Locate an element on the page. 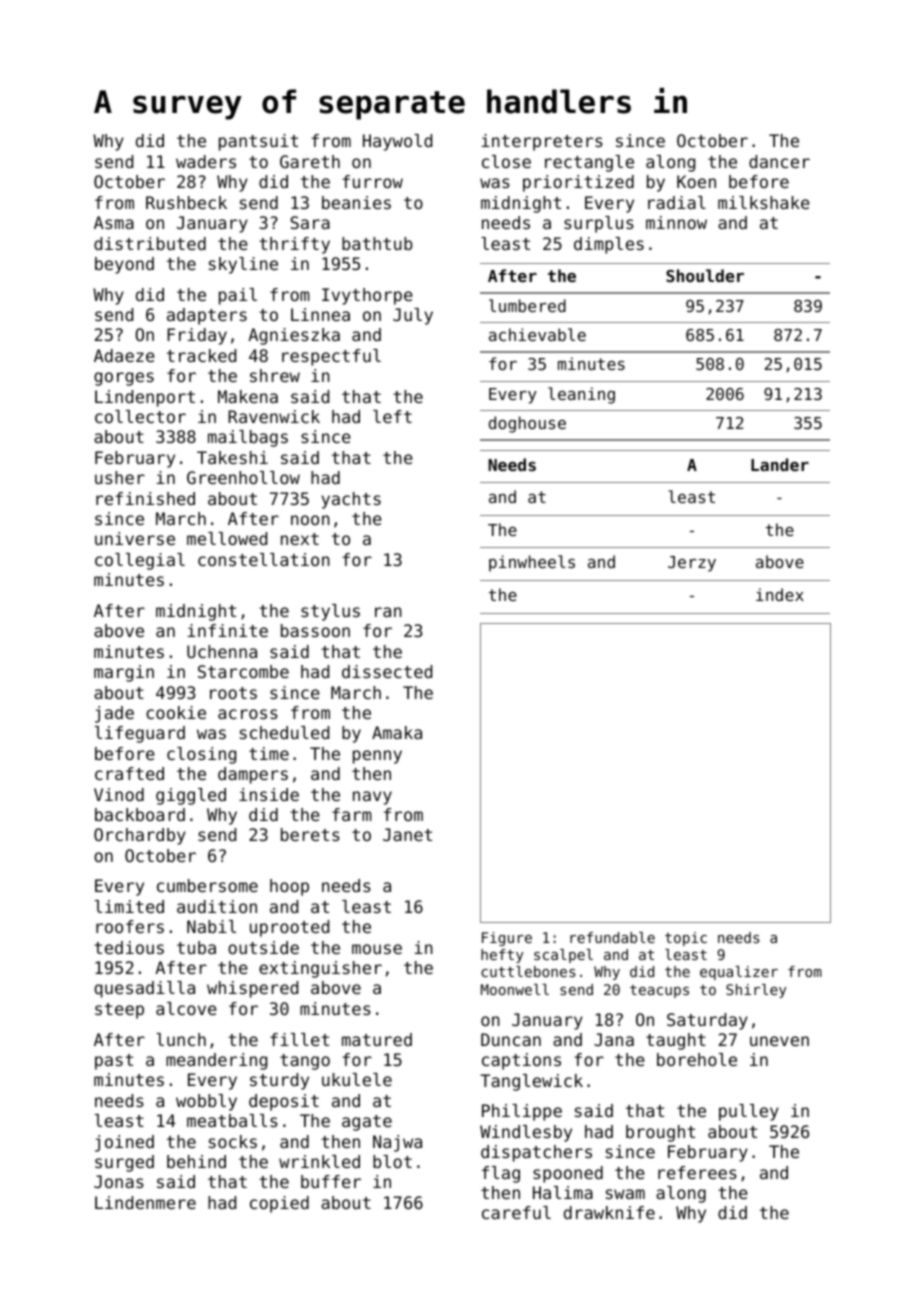 The width and height of the page is (924, 1314). dissected is located at coordinates (387, 671).
